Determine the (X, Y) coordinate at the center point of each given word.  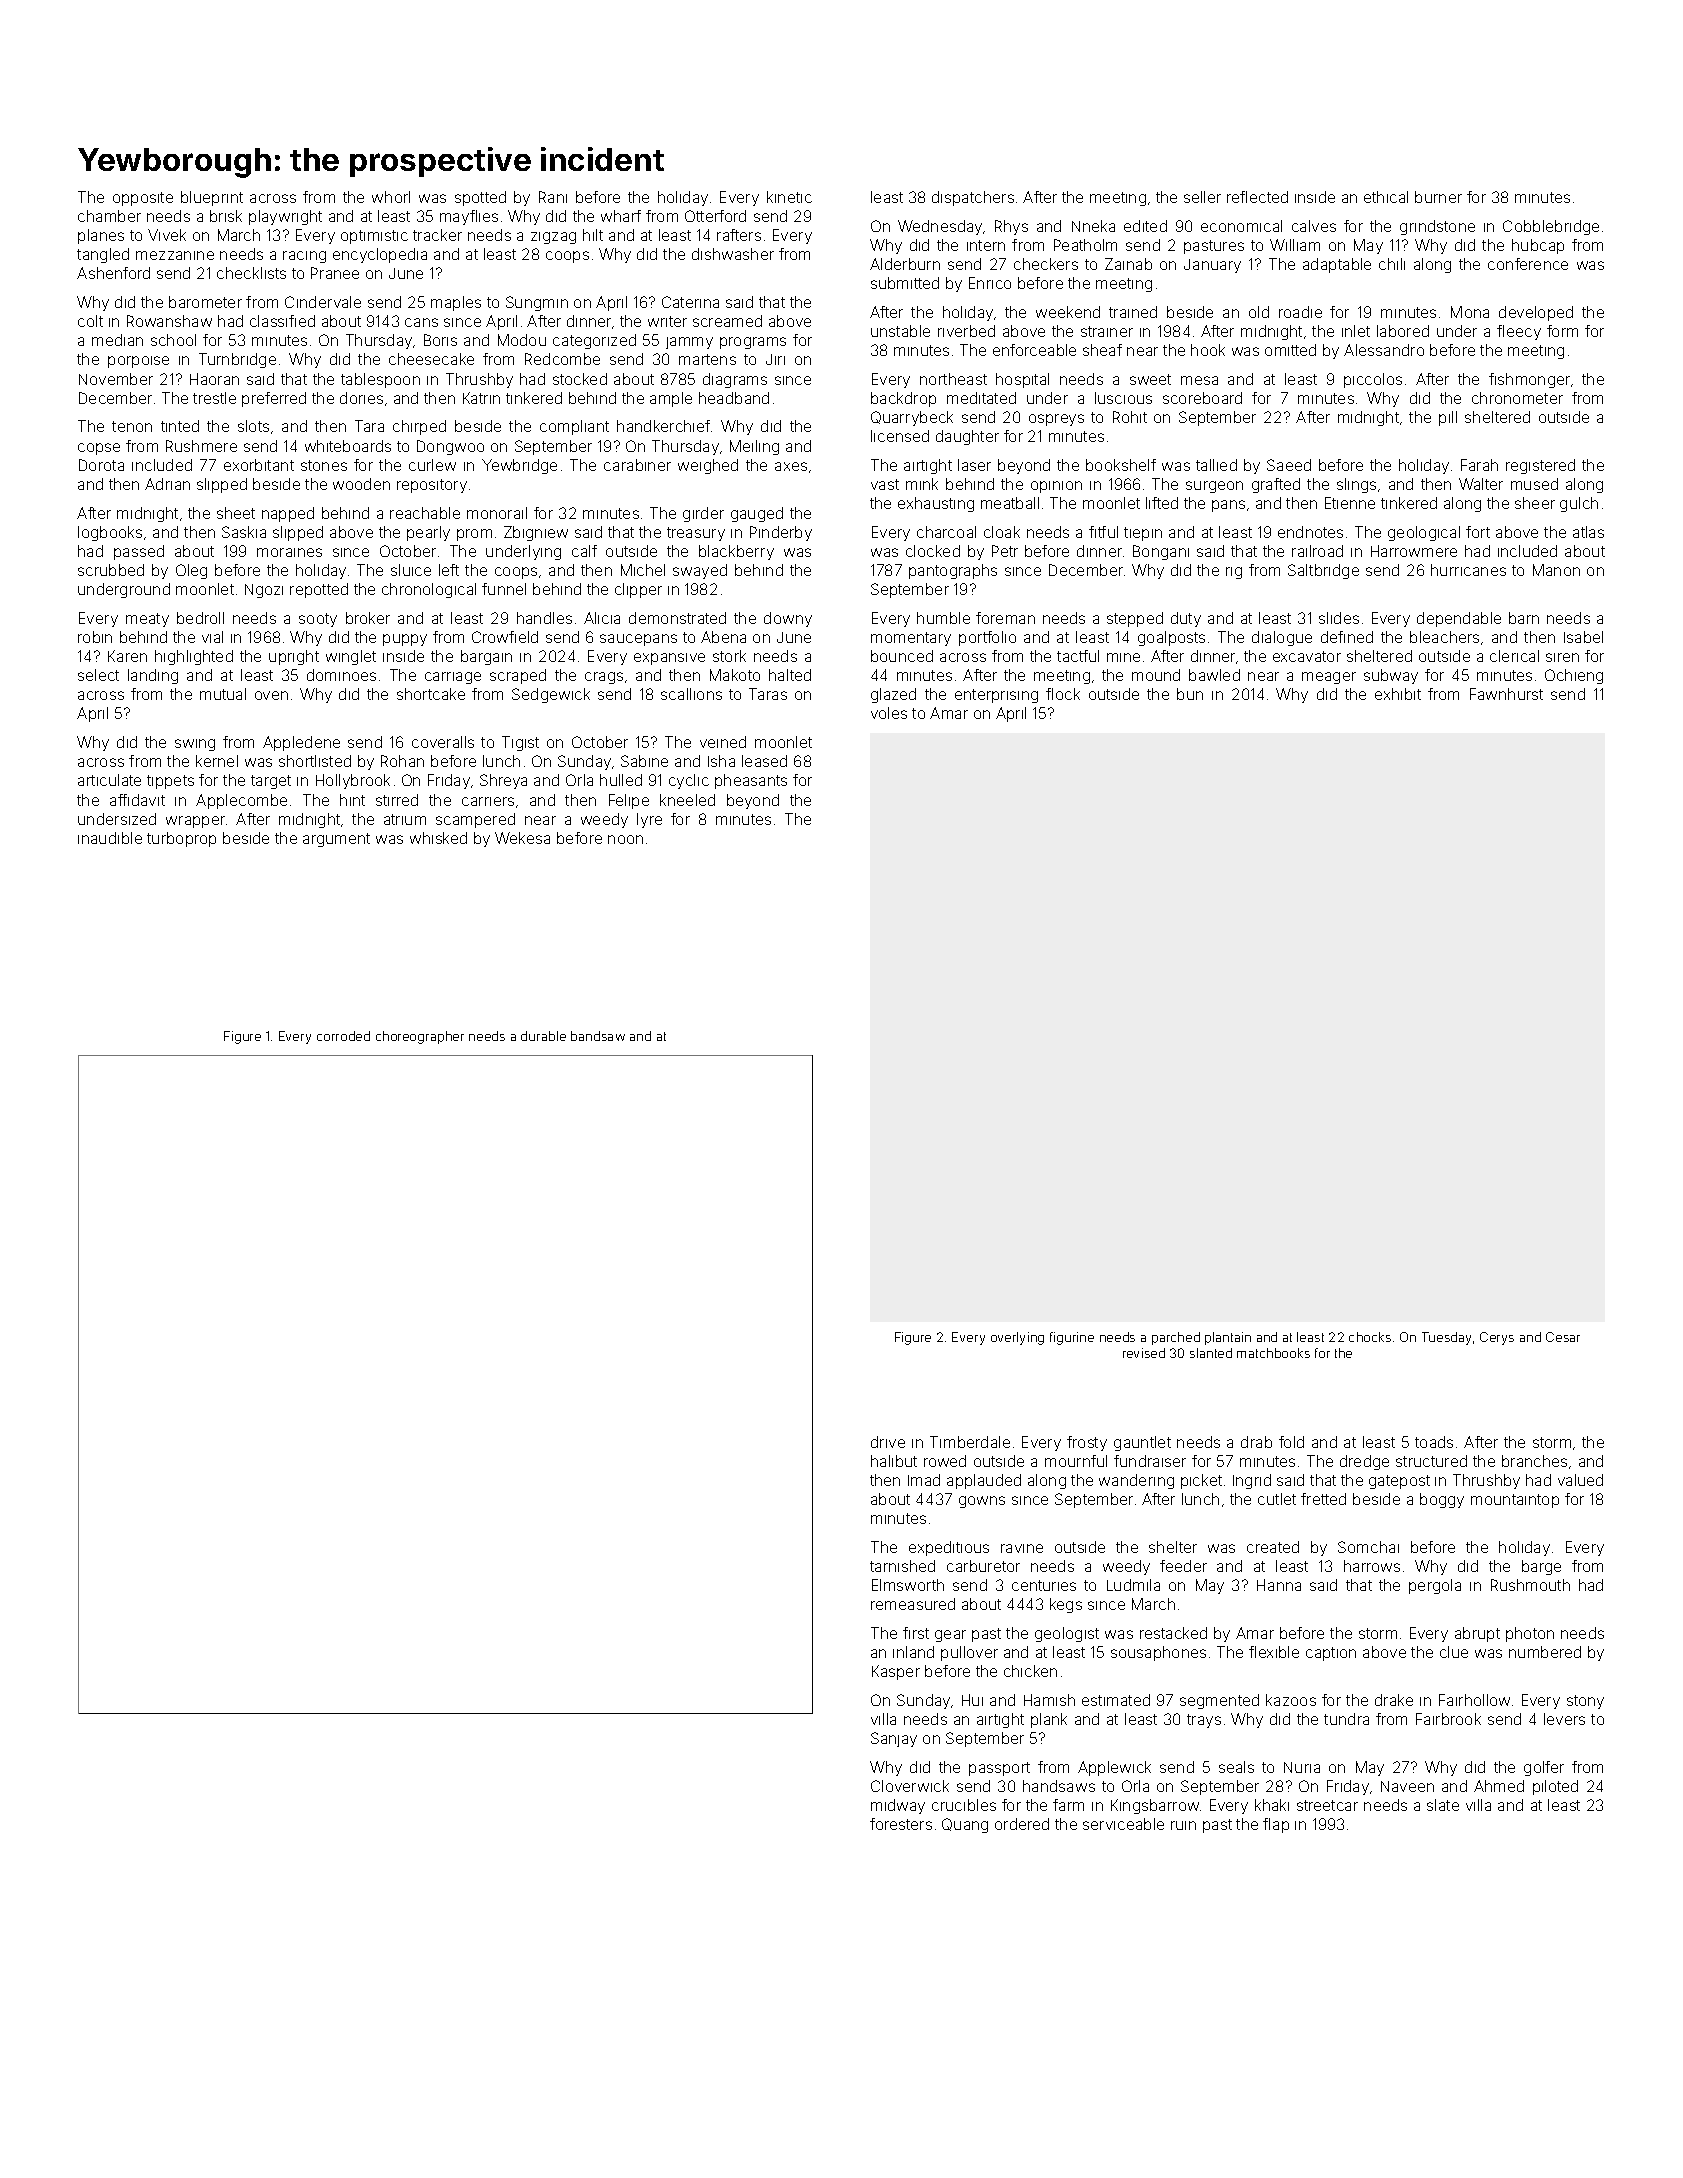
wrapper (195, 822)
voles (889, 713)
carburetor (983, 1566)
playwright (285, 217)
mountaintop (1515, 1501)
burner (1438, 197)
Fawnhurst (1506, 694)
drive (888, 1442)
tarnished (902, 1566)
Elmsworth (908, 1585)
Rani (553, 197)
